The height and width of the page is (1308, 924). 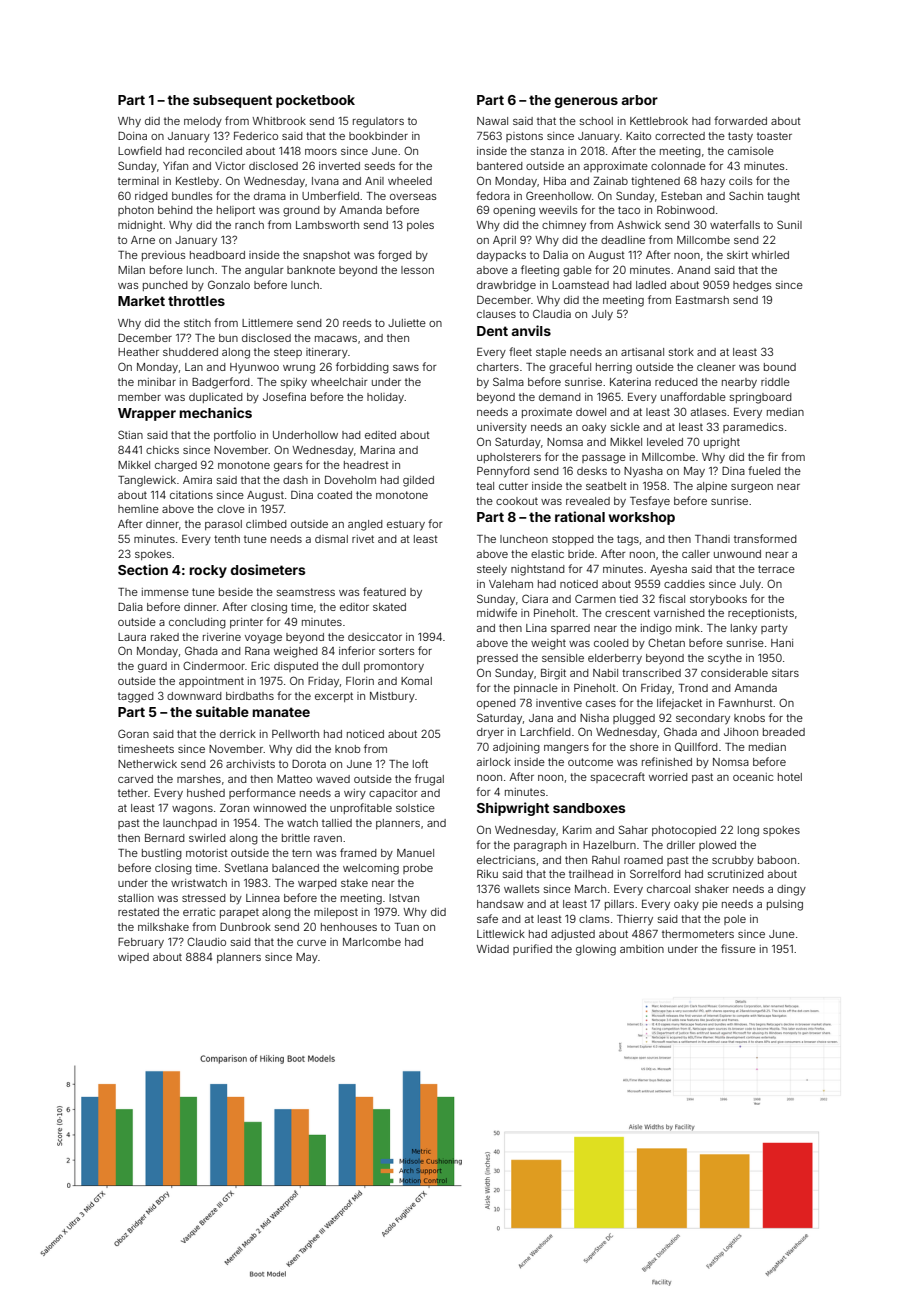 What do you see at coordinates (753, 428) in the page?
I see `paramedics` at bounding box center [753, 428].
